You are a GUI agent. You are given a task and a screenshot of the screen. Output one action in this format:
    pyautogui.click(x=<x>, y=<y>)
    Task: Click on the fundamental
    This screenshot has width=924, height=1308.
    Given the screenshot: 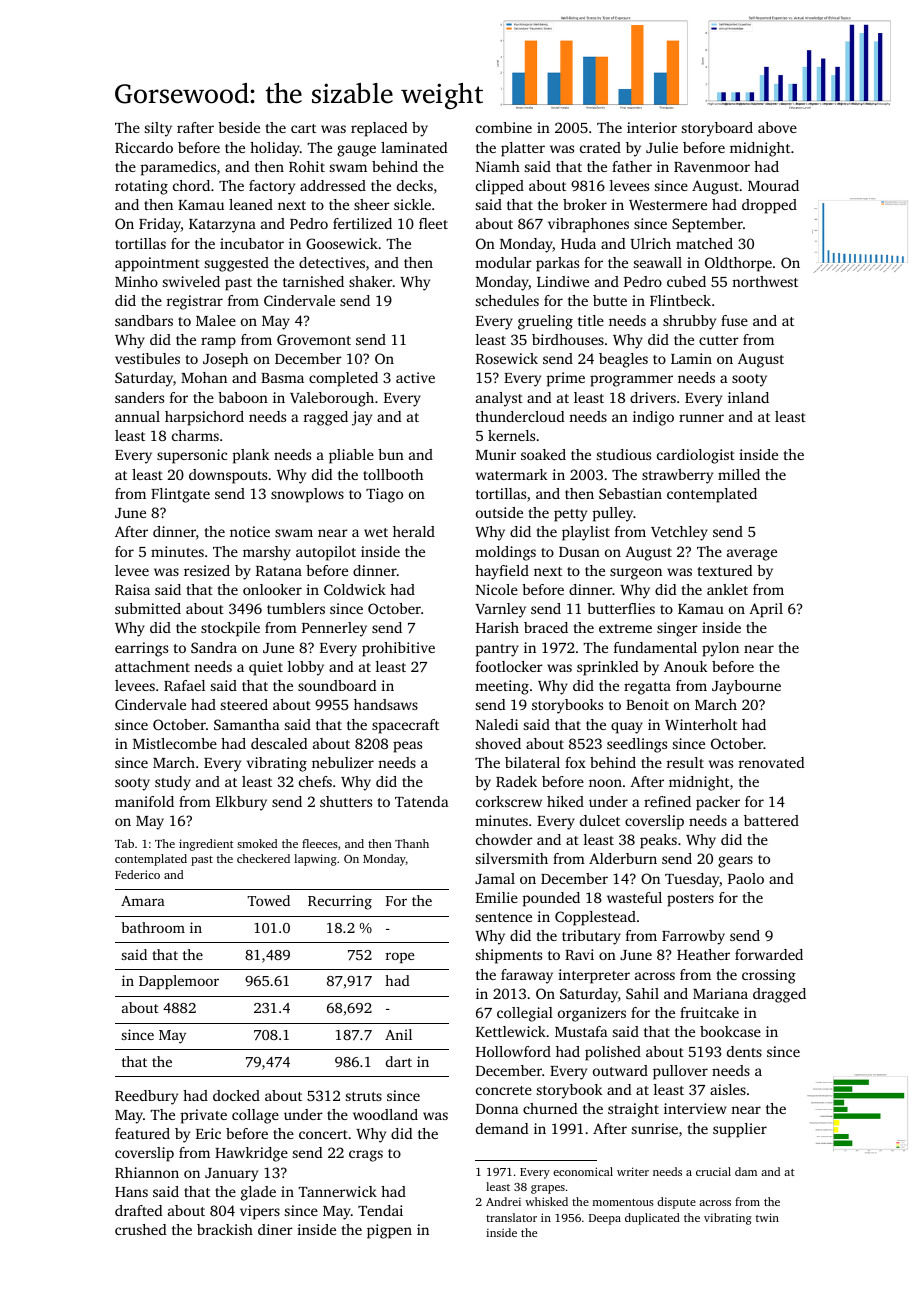 What is the action you would take?
    pyautogui.click(x=655, y=647)
